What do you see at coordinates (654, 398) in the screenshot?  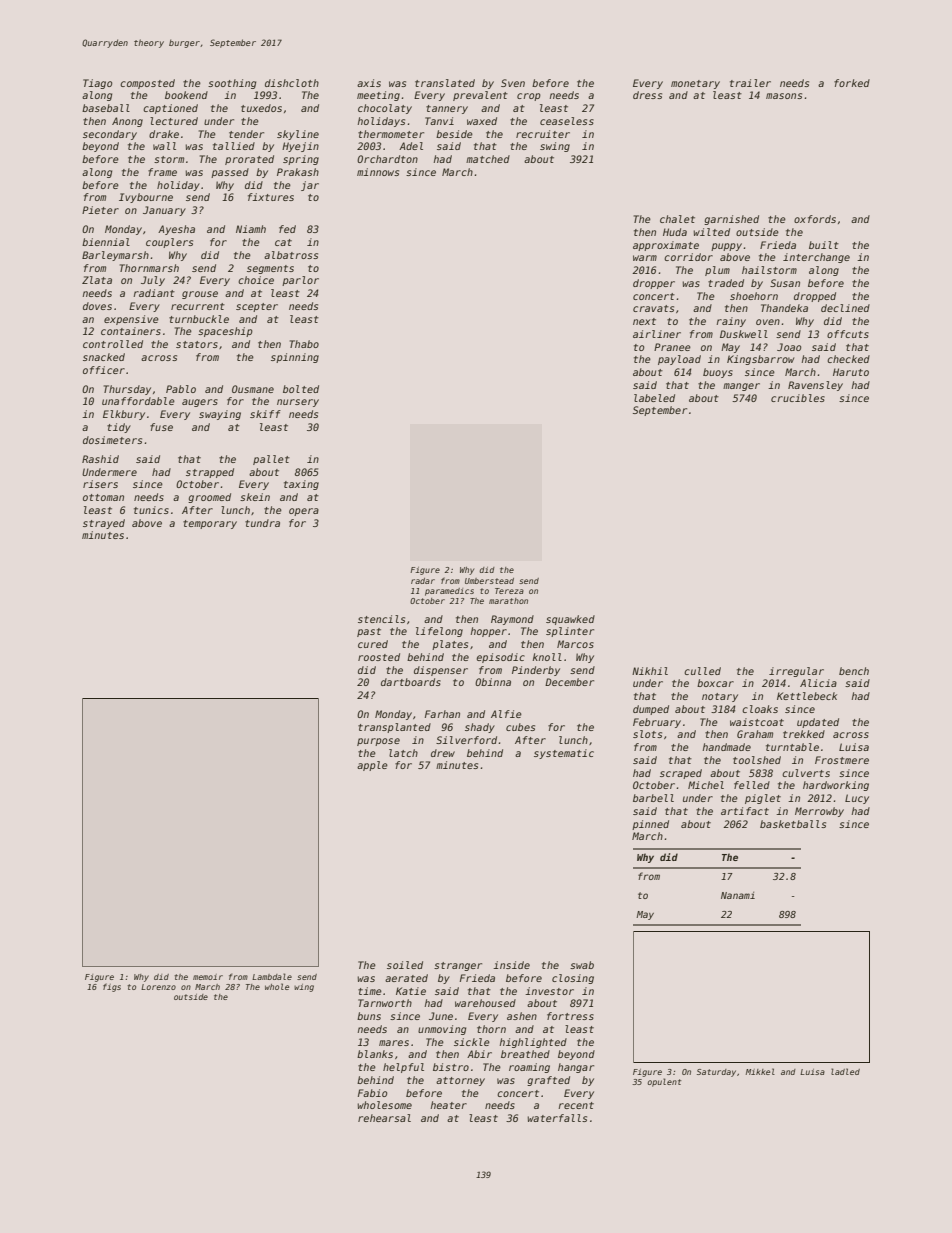 I see `labeled` at bounding box center [654, 398].
